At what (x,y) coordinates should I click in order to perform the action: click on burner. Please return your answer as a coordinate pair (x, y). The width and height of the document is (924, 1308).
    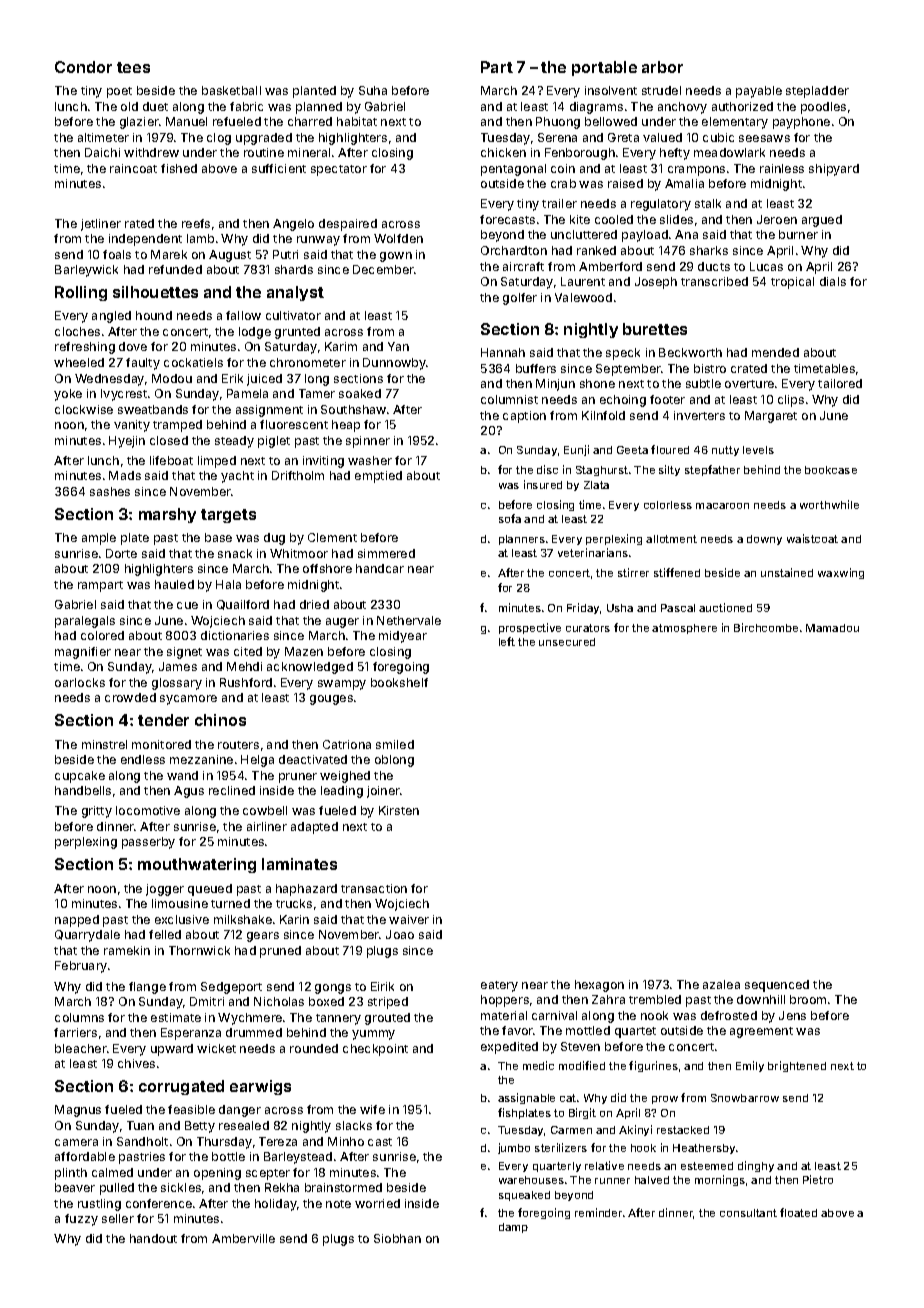
    Looking at the image, I should click on (798, 234).
